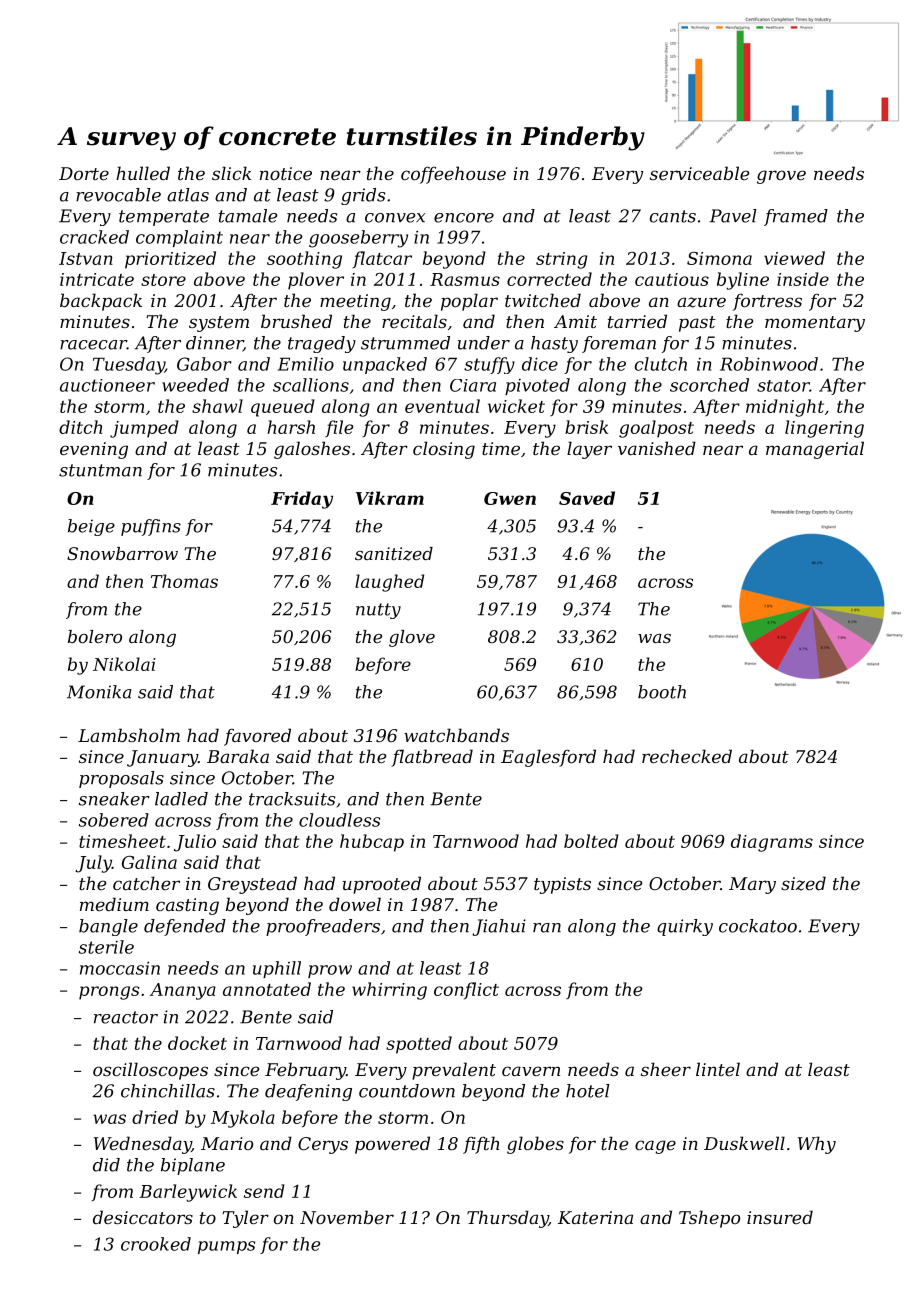  I want to click on proposals, so click(121, 779).
